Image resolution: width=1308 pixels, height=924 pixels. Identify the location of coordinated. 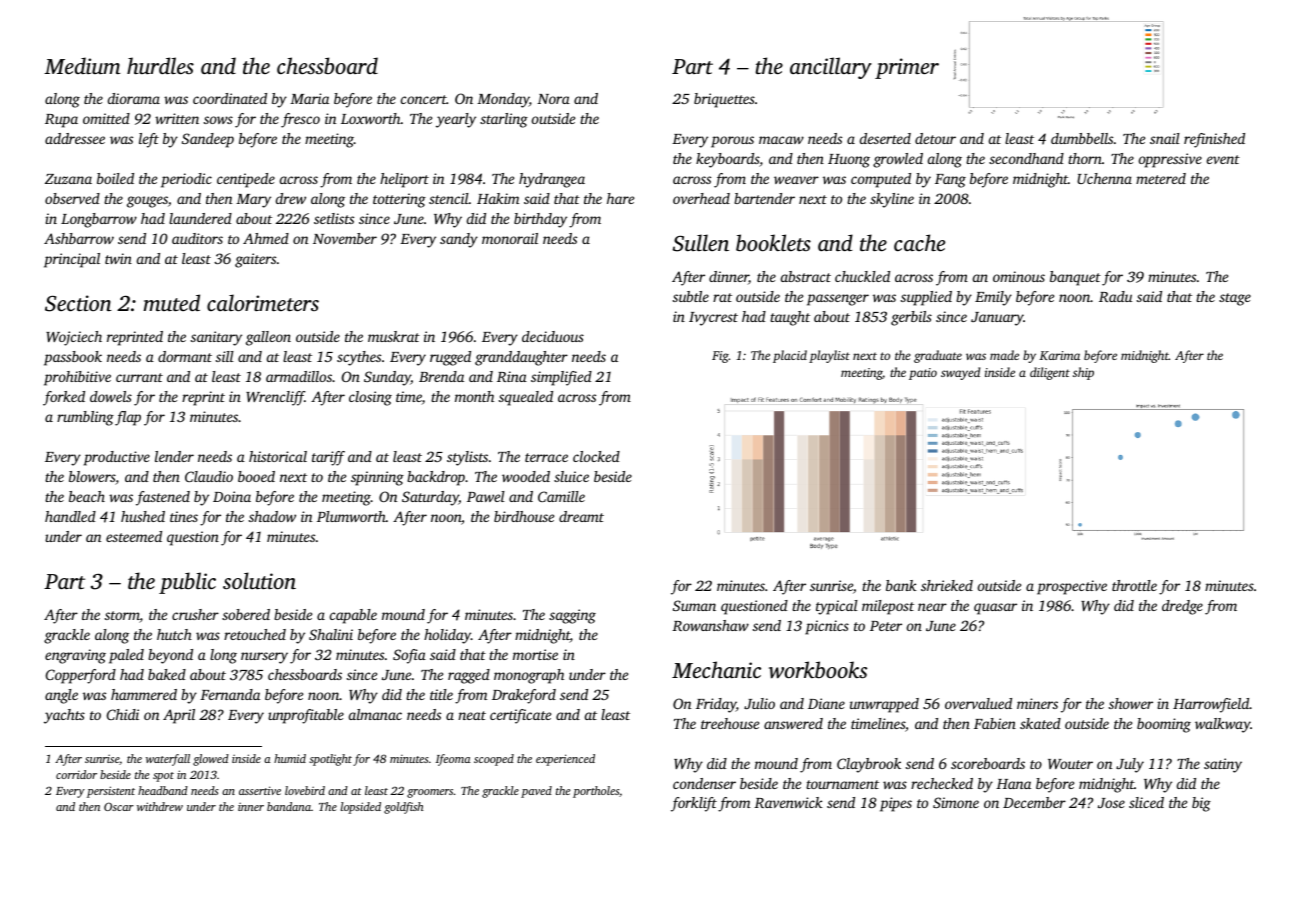
(230, 98).
